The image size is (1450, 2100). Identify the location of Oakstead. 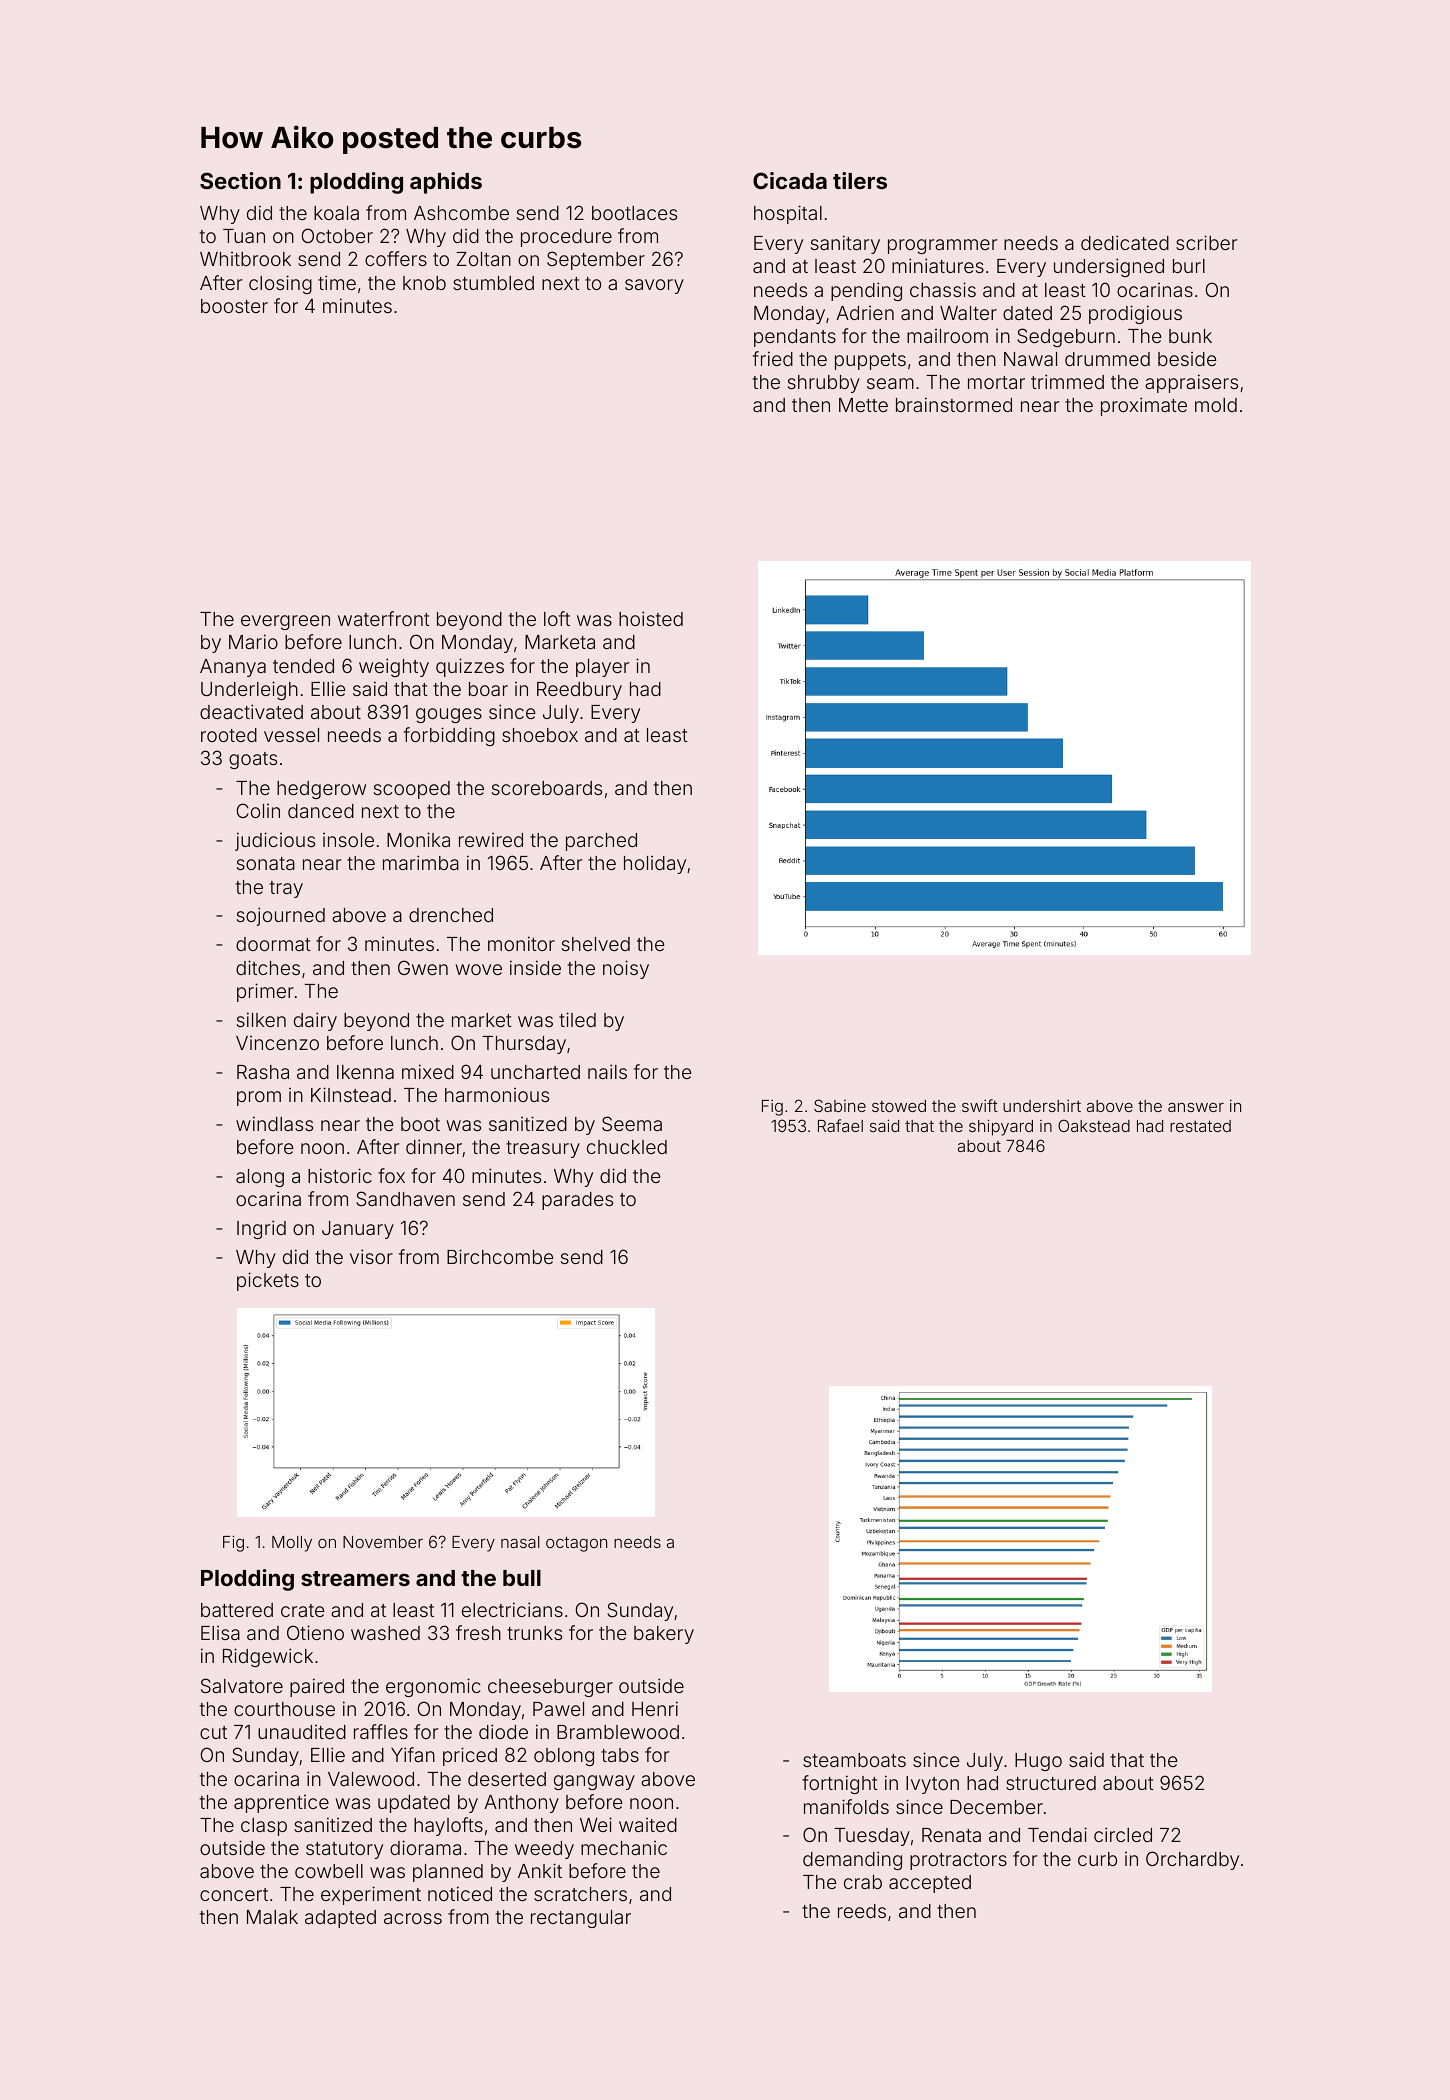
(1094, 1125).
